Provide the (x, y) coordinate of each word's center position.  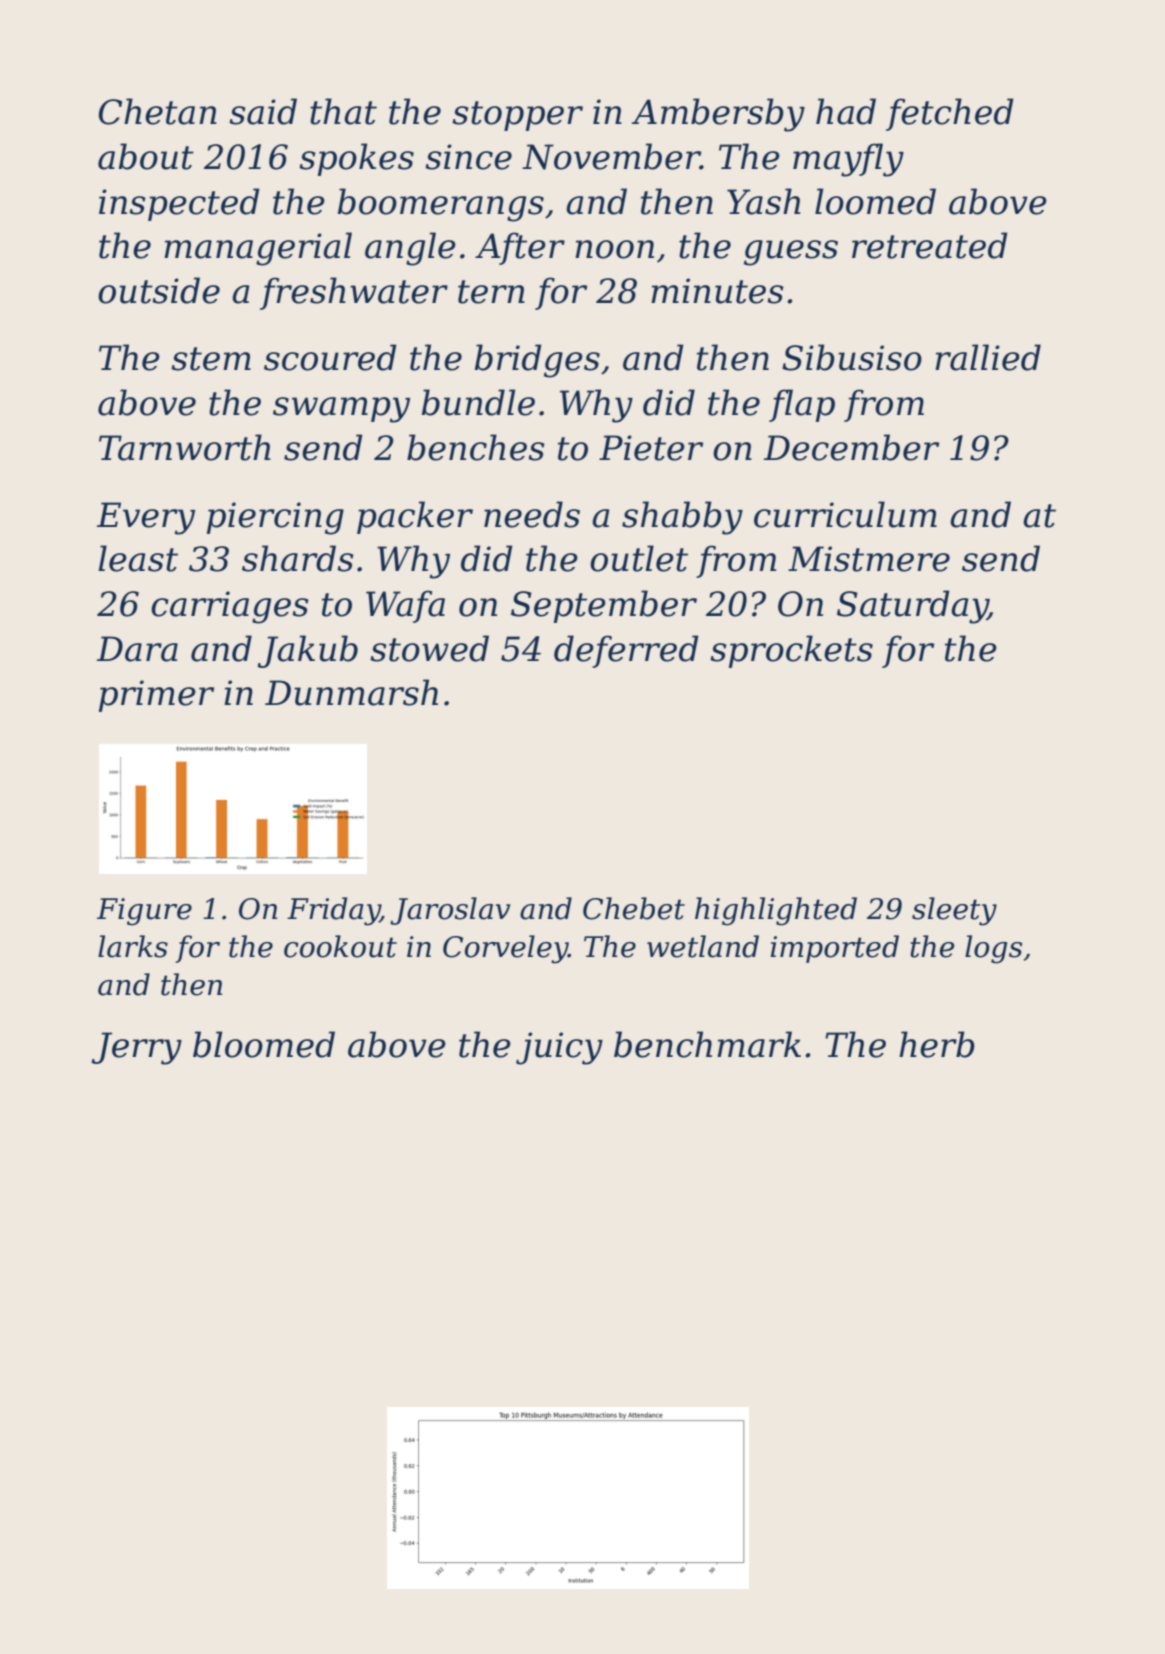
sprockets (791, 651)
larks (133, 946)
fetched (950, 114)
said (263, 111)
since (468, 157)
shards (297, 558)
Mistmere (869, 559)
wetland (703, 946)
